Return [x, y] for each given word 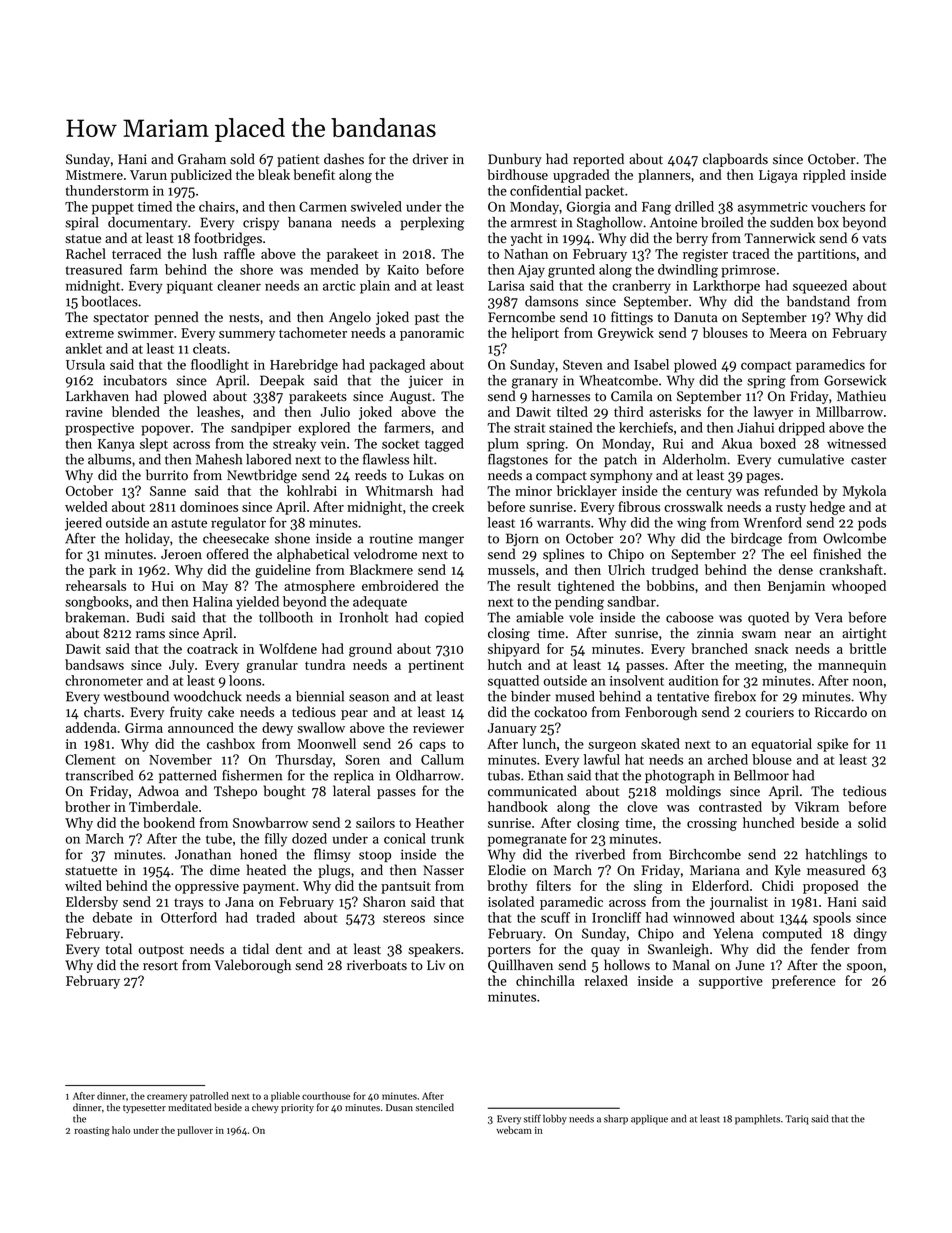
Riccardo [841, 712]
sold [242, 159]
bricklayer [587, 492]
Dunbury [515, 160]
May [215, 587]
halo [121, 1130]
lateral [351, 791]
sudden [791, 222]
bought [285, 792]
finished [837, 554]
